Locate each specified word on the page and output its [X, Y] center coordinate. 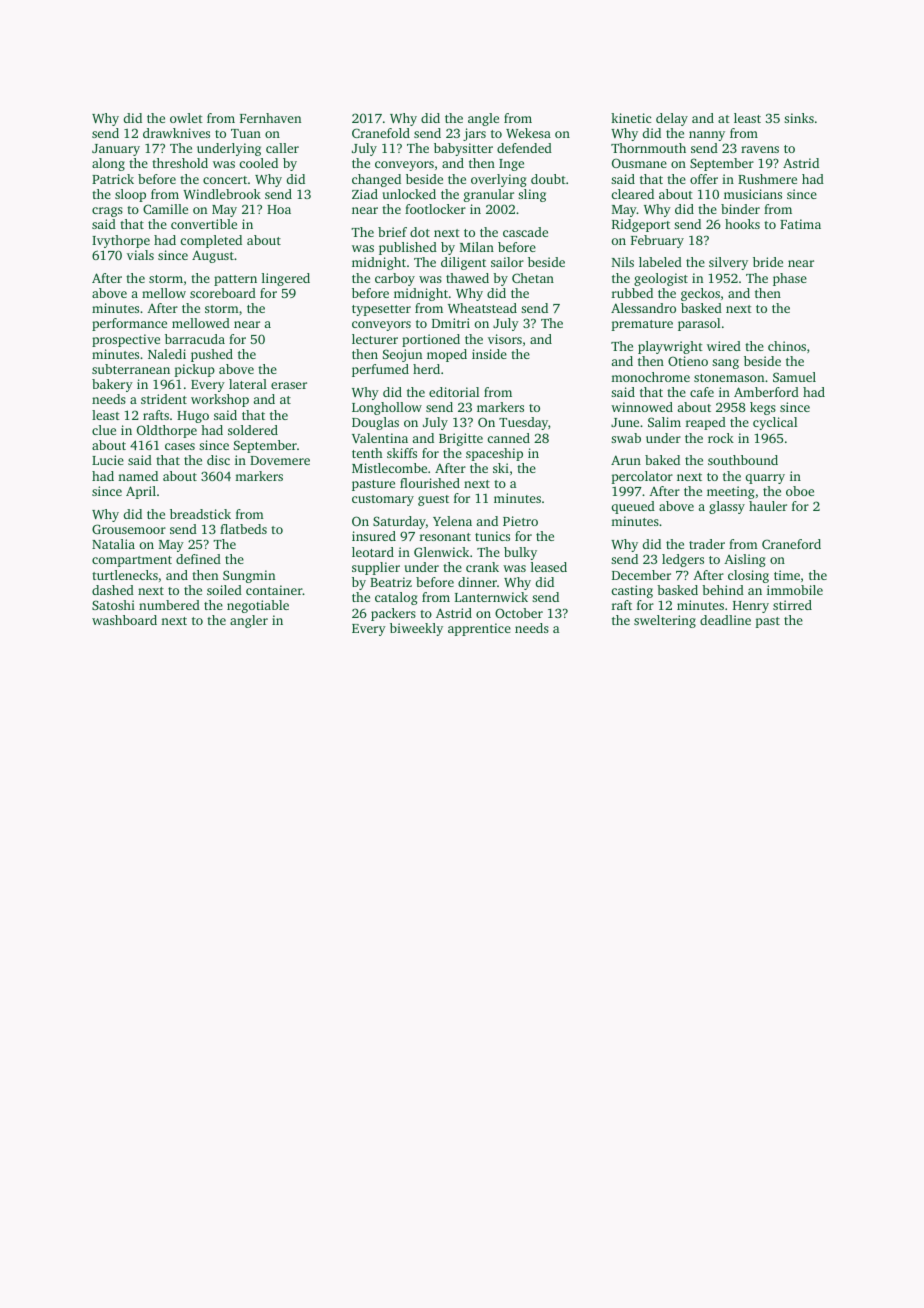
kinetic [631, 118]
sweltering [665, 621]
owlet [186, 118]
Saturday [399, 522]
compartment [132, 561]
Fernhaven [270, 118]
